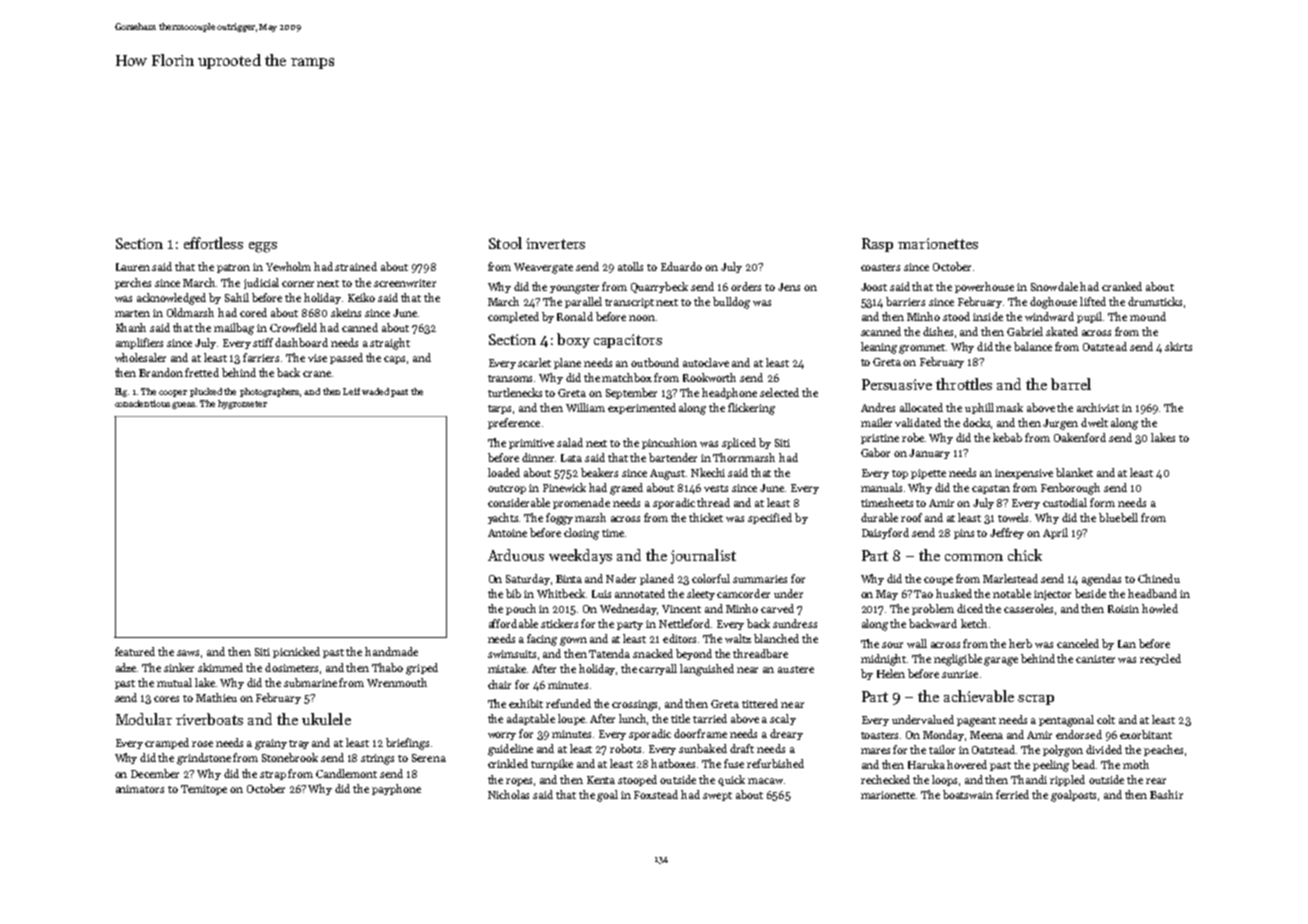 The image size is (1308, 924). What do you see at coordinates (155, 773) in the screenshot?
I see `December` at bounding box center [155, 773].
